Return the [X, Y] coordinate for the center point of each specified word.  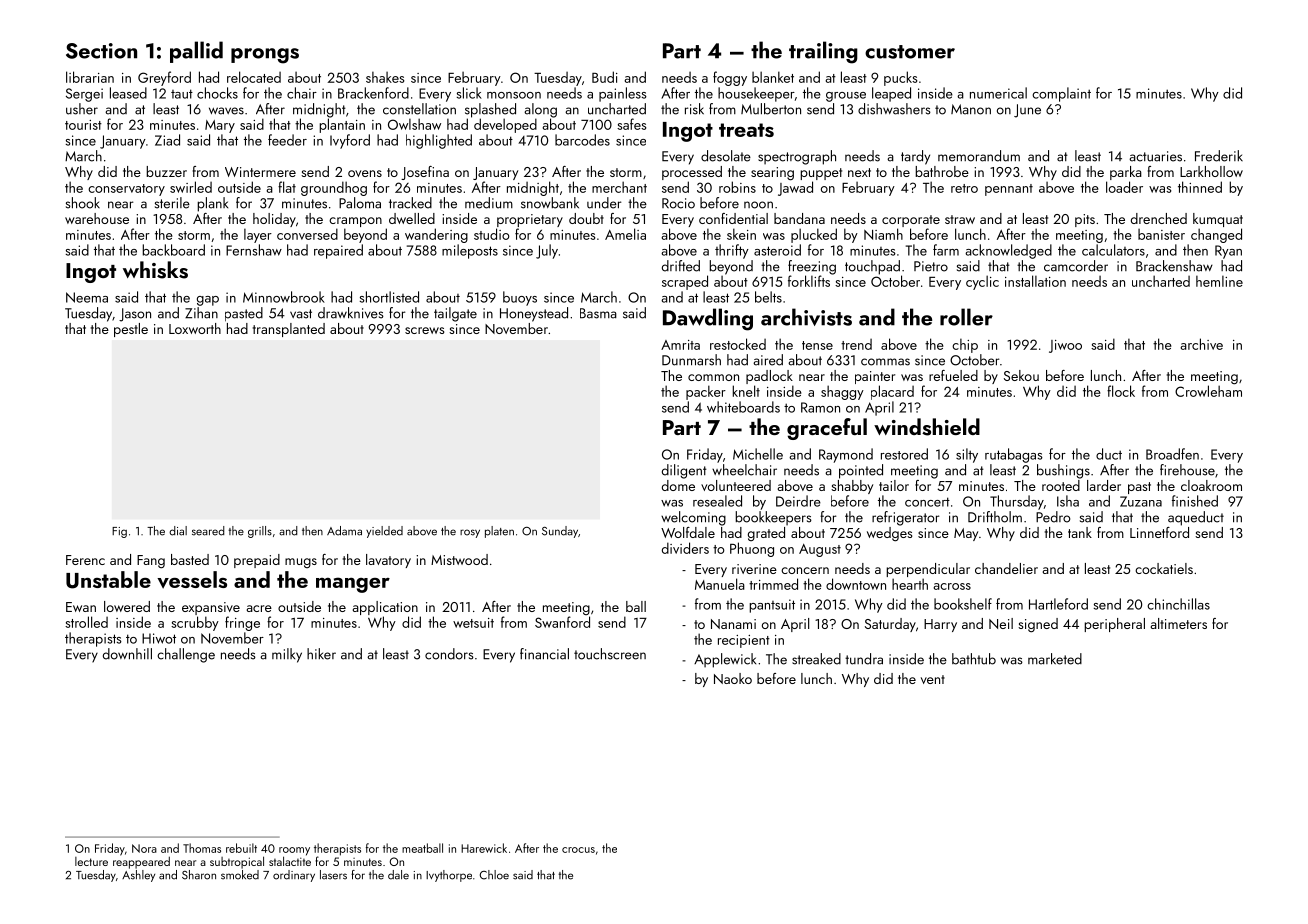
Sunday [560, 532]
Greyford [164, 78]
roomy [294, 851]
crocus [578, 850]
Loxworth [195, 328]
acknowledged [1008, 251]
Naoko [733, 678]
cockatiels [1164, 568]
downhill [127, 654]
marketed [1055, 659]
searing [772, 174]
